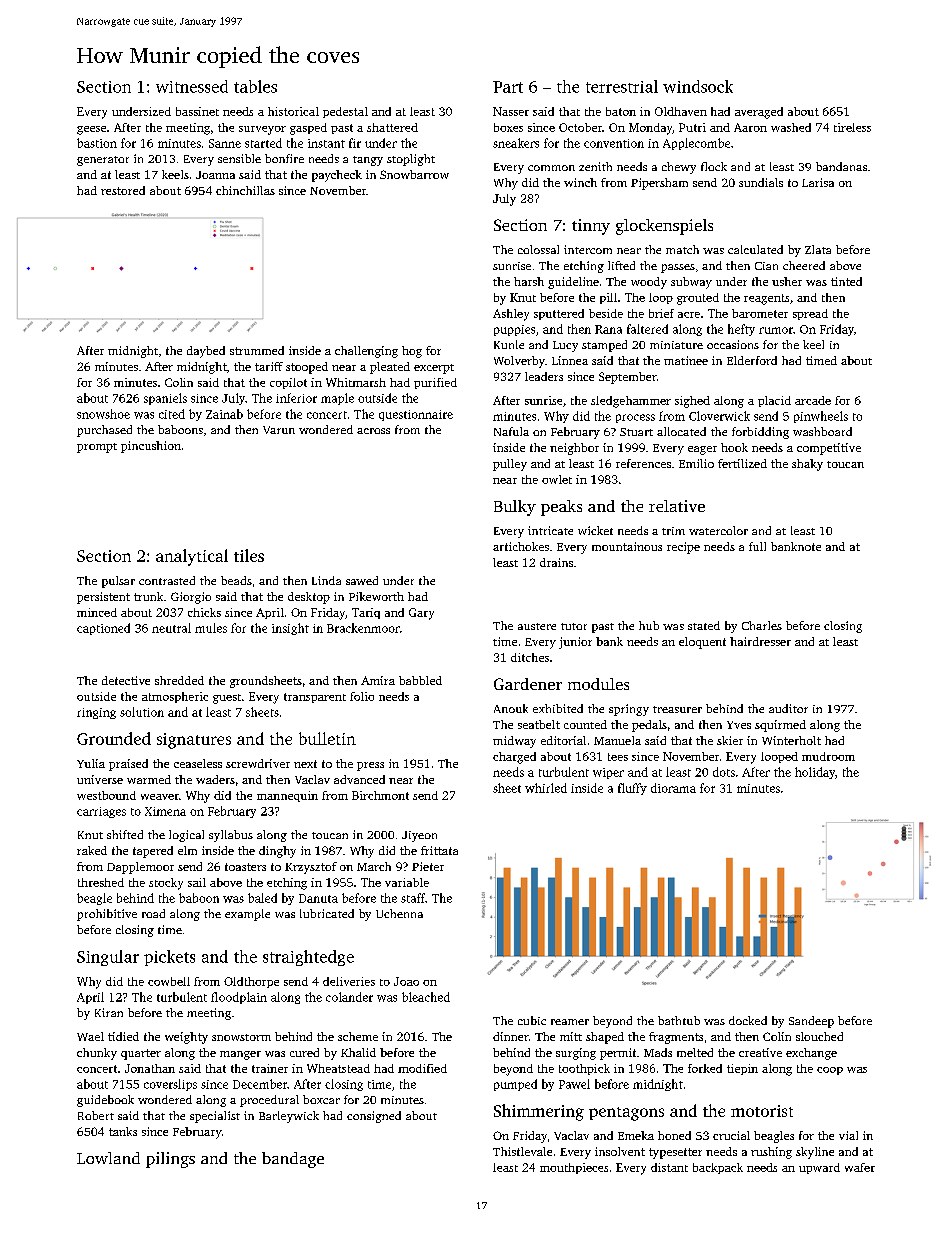  What do you see at coordinates (841, 166) in the screenshot?
I see `bandanas` at bounding box center [841, 166].
